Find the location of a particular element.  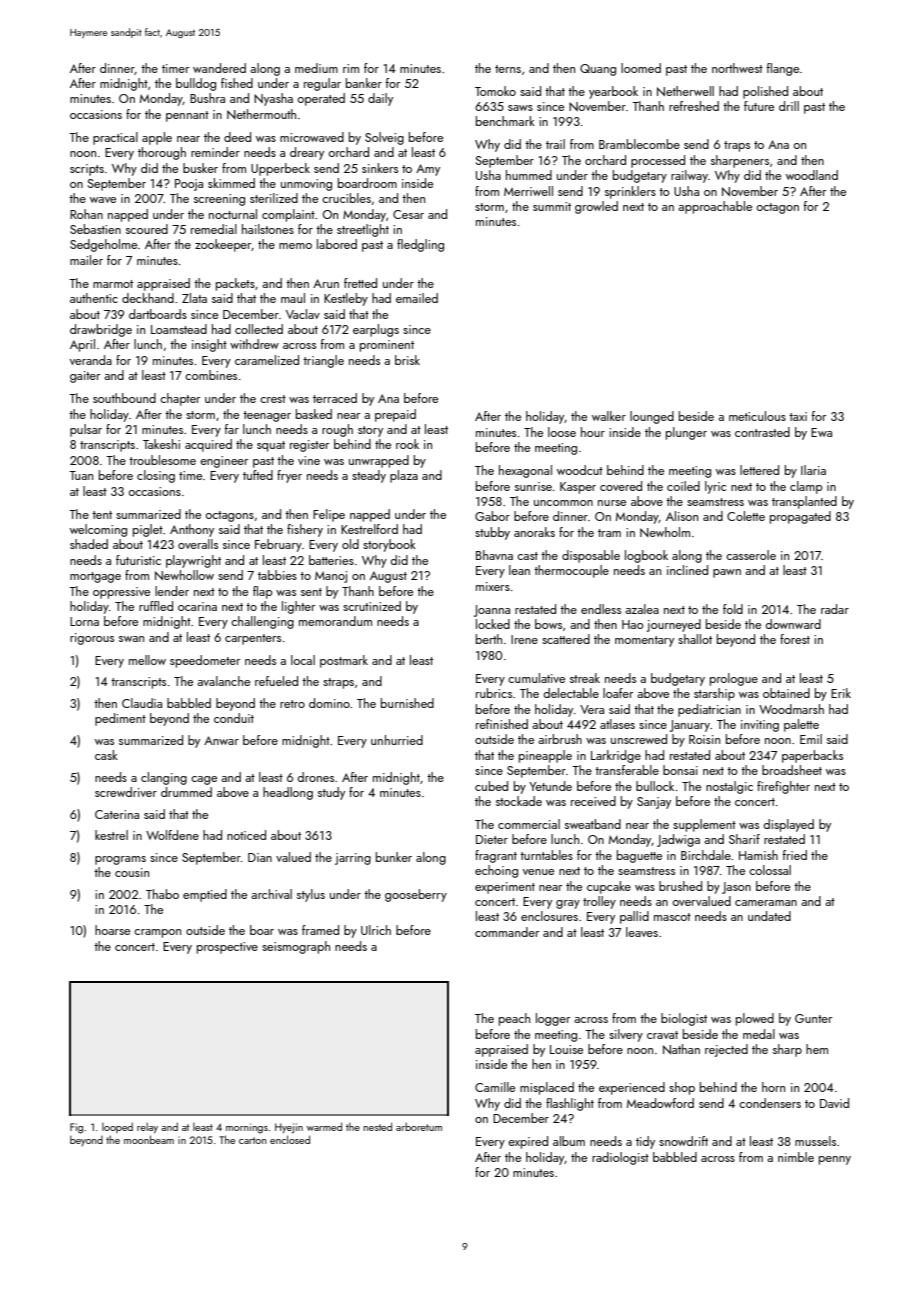

noticed is located at coordinates (246, 835).
